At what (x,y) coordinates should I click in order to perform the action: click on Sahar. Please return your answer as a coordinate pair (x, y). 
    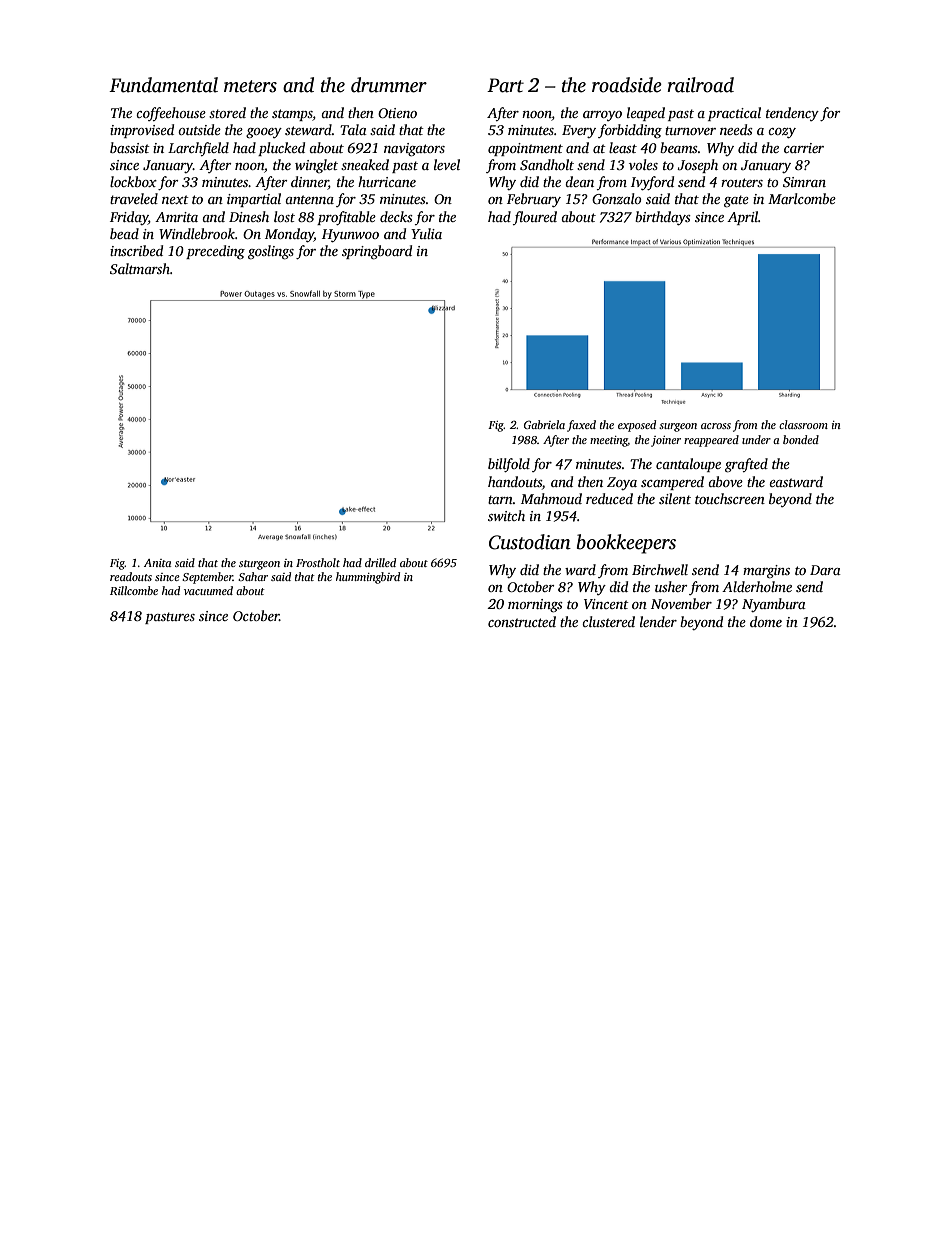
    Looking at the image, I should click on (253, 576).
